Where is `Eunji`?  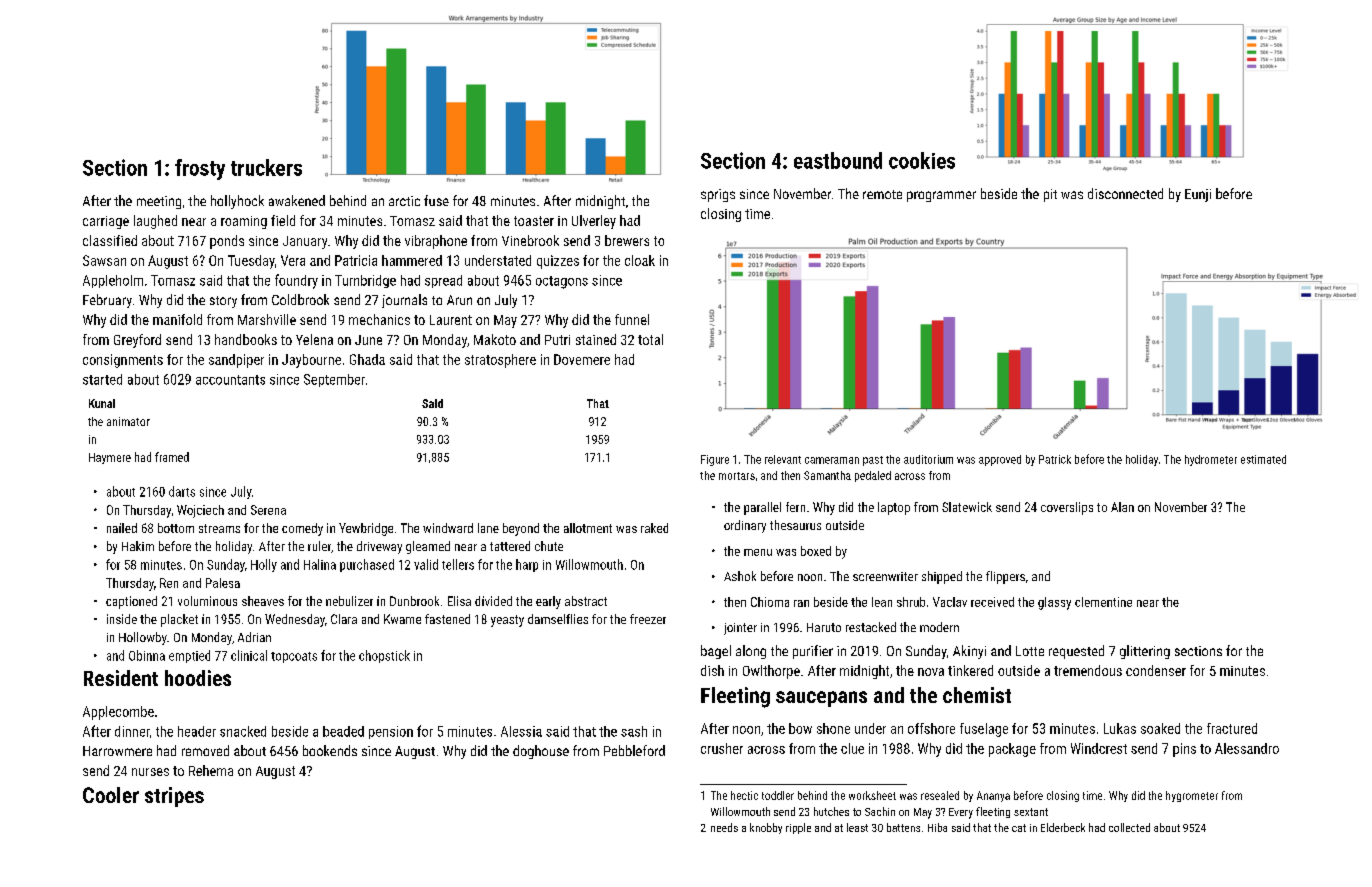 Eunji is located at coordinates (1198, 195).
